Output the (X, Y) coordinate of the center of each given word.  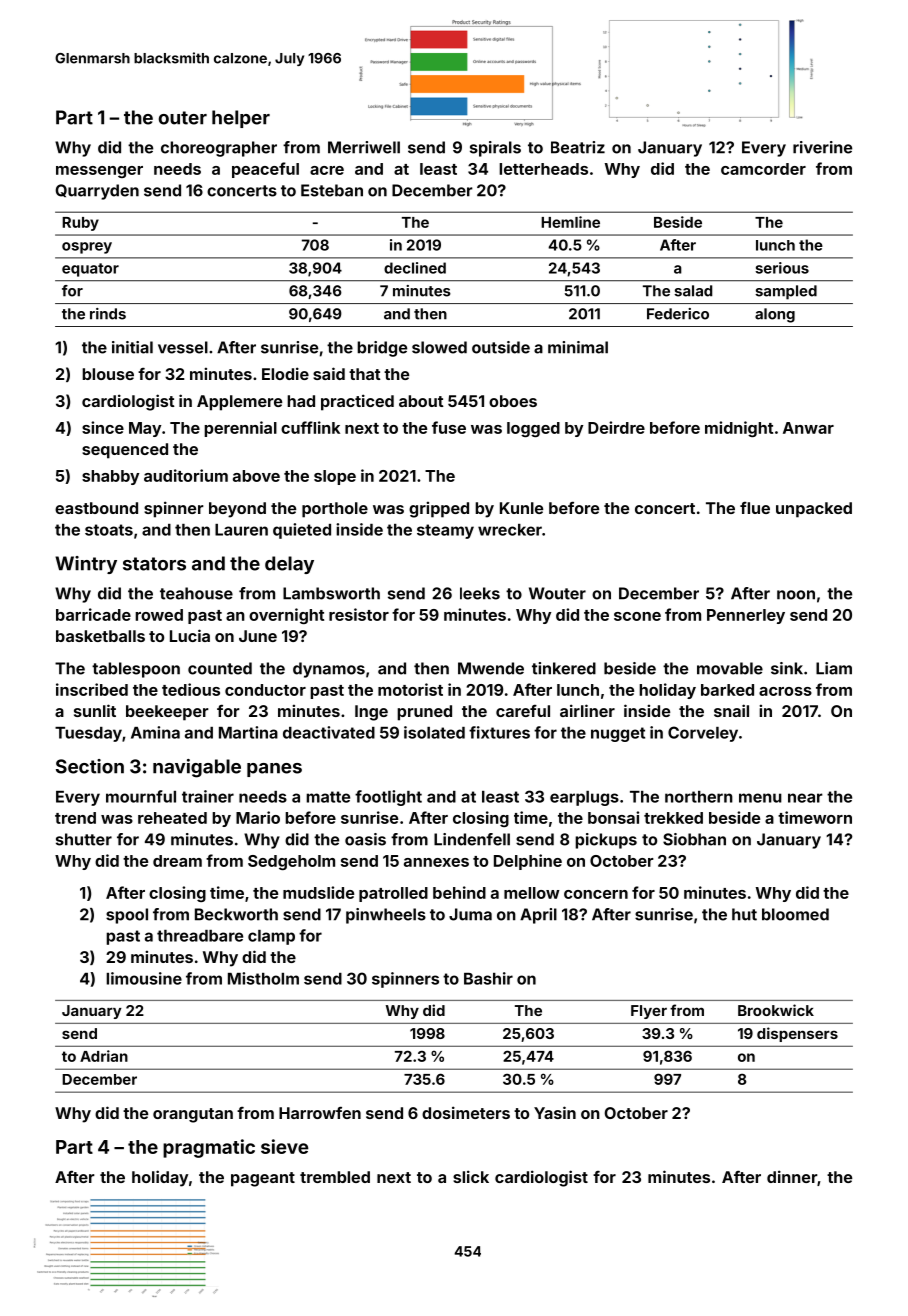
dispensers (797, 1034)
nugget (618, 734)
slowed (439, 347)
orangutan (193, 1115)
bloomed (795, 914)
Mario (258, 817)
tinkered (564, 668)
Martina (248, 732)
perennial (240, 429)
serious (782, 268)
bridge (382, 349)
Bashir (488, 978)
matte (328, 797)
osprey (87, 248)
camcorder (763, 169)
